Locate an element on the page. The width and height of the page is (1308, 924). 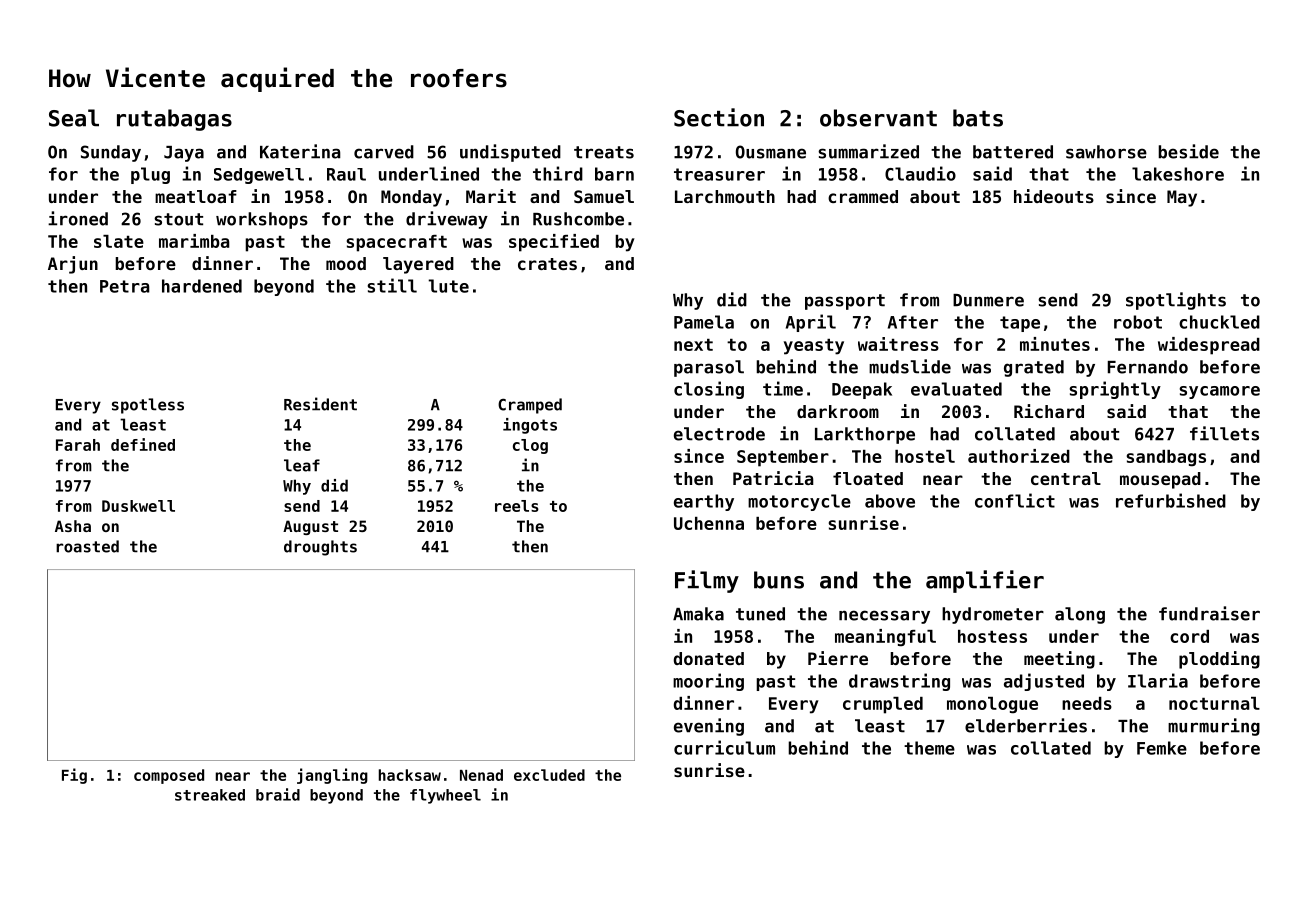
streaked is located at coordinates (210, 795).
